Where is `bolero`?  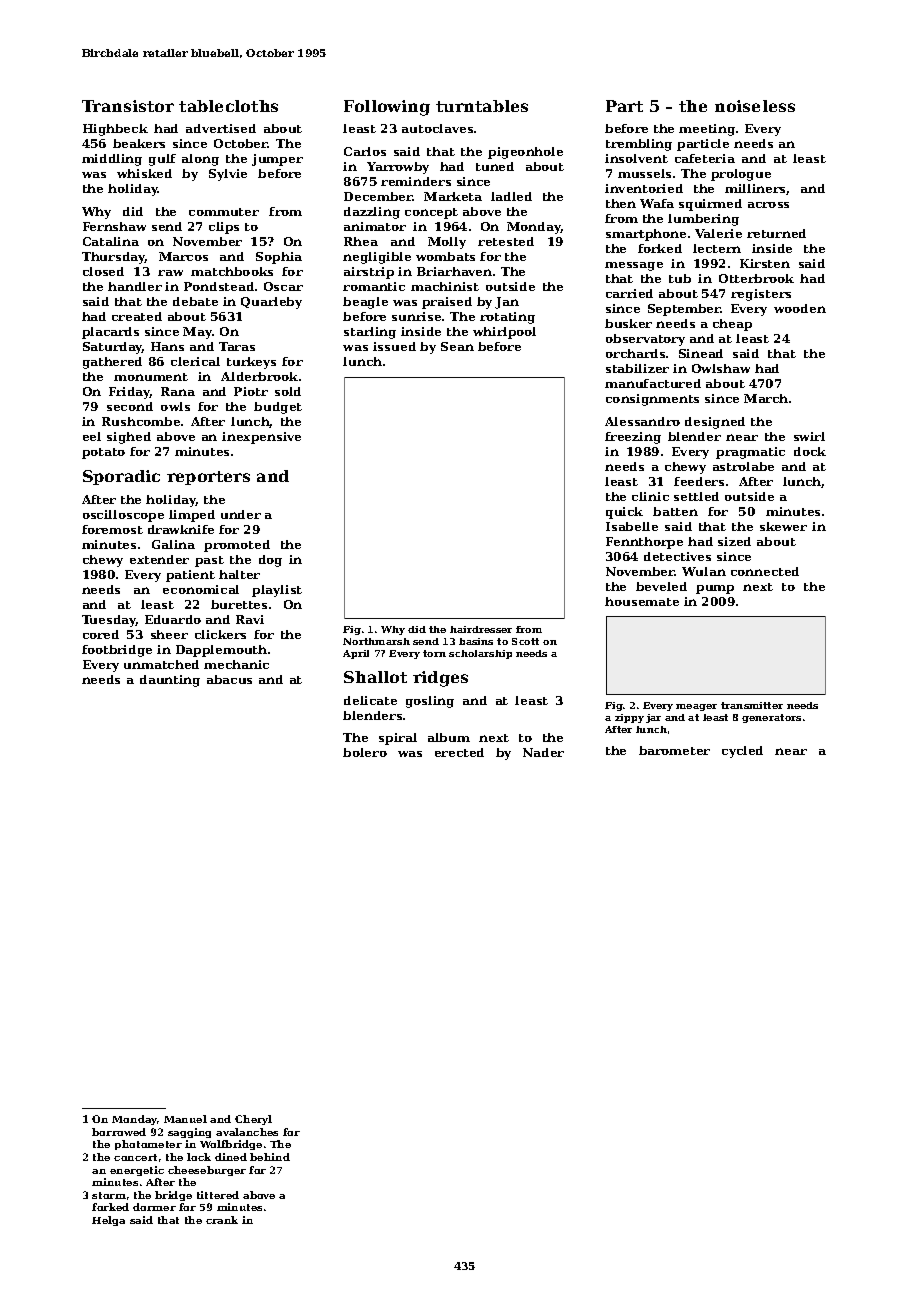 bolero is located at coordinates (365, 752).
